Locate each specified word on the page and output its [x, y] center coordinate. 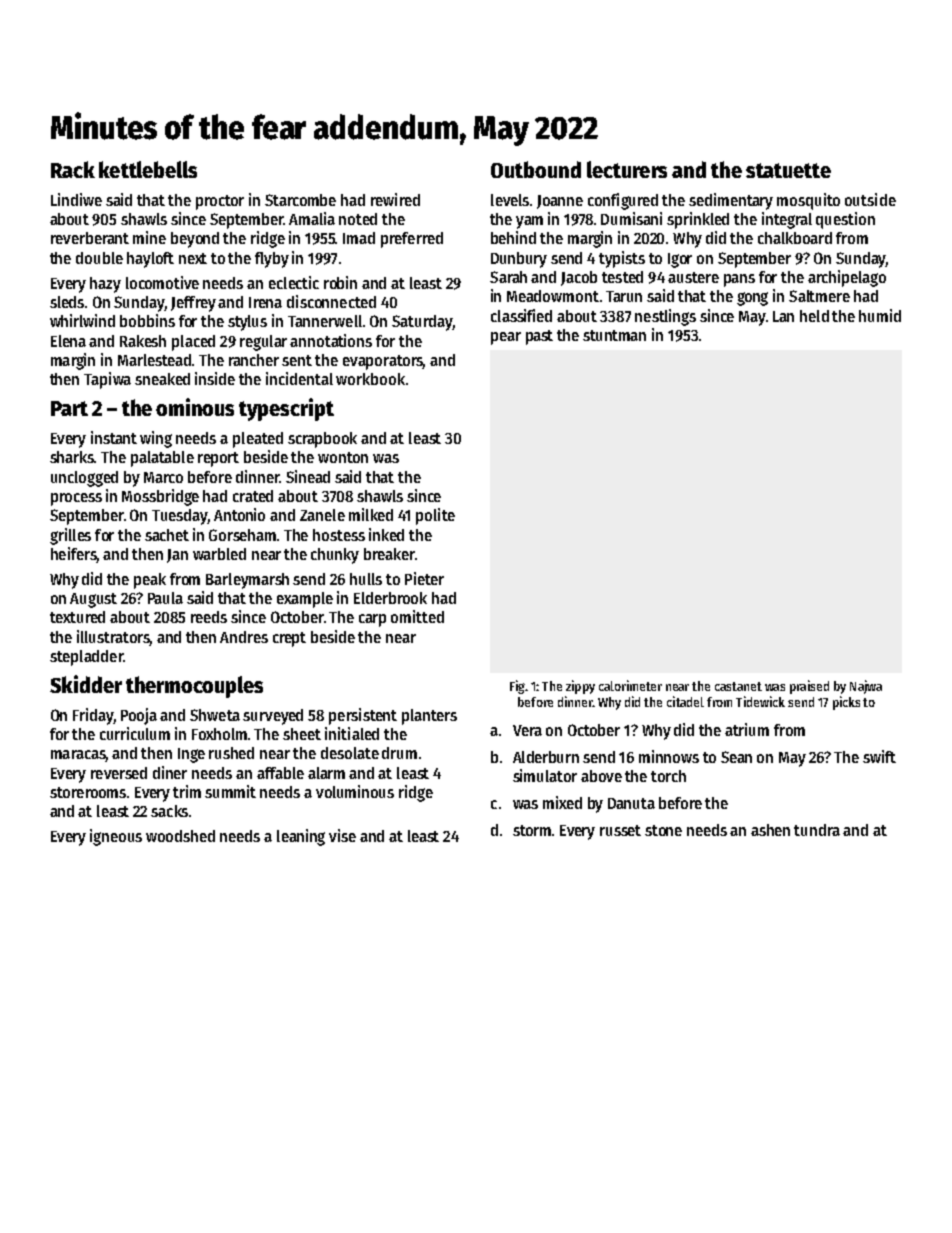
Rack [73, 169]
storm [532, 830]
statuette [788, 170]
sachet [167, 535]
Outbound [536, 169]
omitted [417, 616]
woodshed [180, 836]
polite [435, 516]
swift [879, 756]
